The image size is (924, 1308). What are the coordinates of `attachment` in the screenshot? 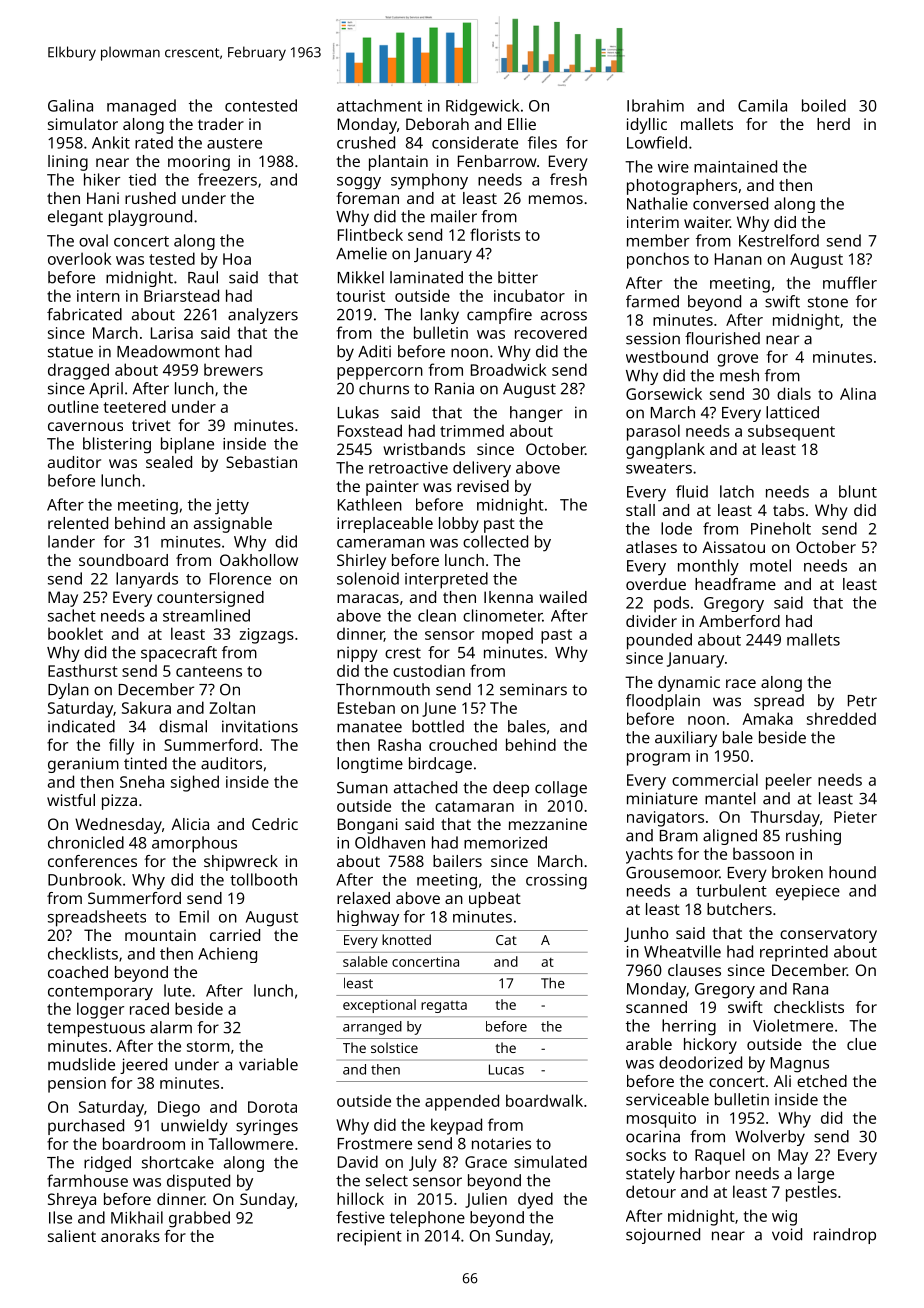 It's located at (379, 105).
